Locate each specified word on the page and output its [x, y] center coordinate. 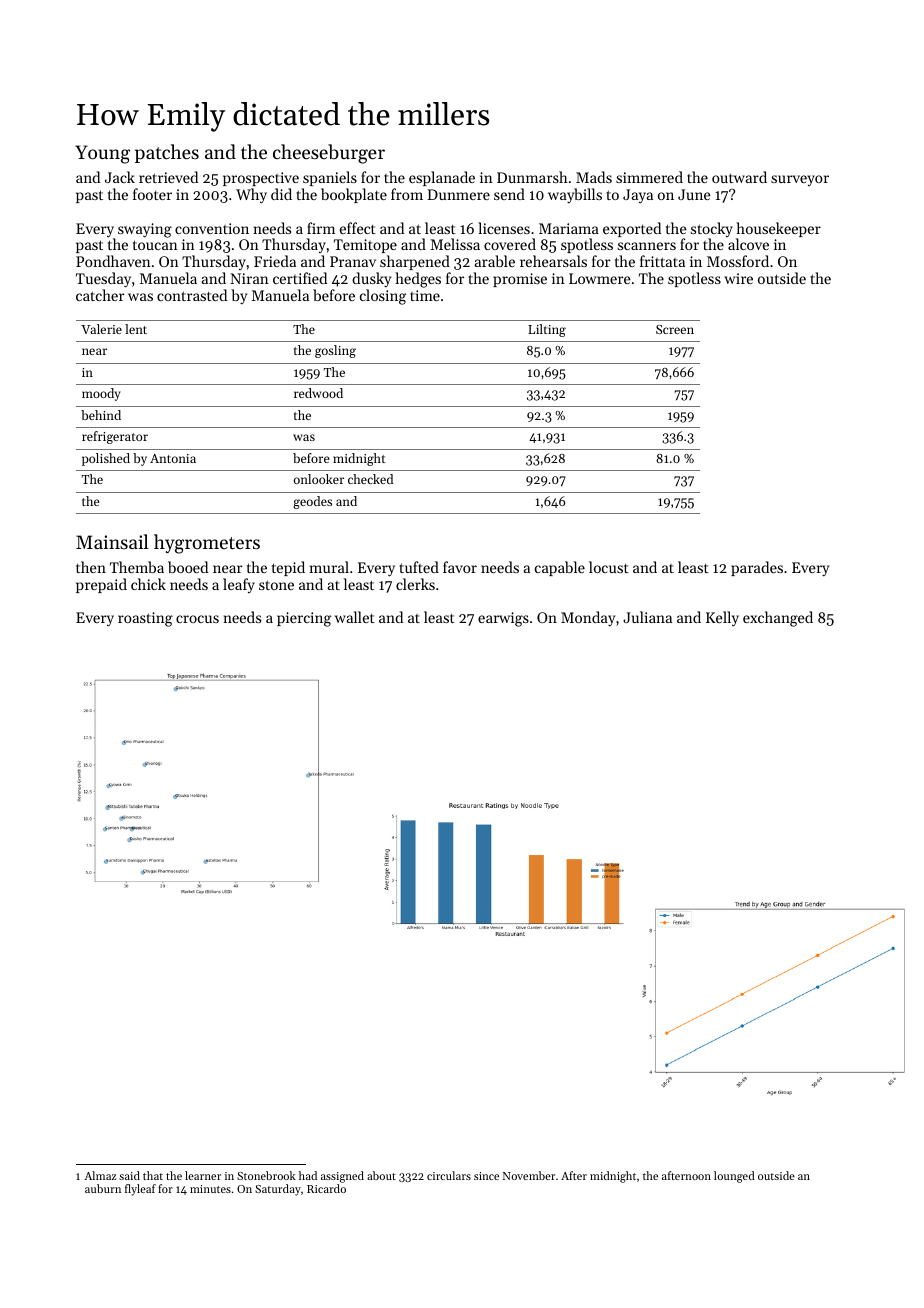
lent [136, 329]
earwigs [503, 619]
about [381, 1175]
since [486, 1176]
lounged [734, 1177]
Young [102, 154]
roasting [145, 619]
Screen [675, 329]
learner [203, 1175]
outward [739, 177]
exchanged [778, 619]
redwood [318, 393]
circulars [449, 1175]
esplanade [442, 178]
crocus [197, 619]
